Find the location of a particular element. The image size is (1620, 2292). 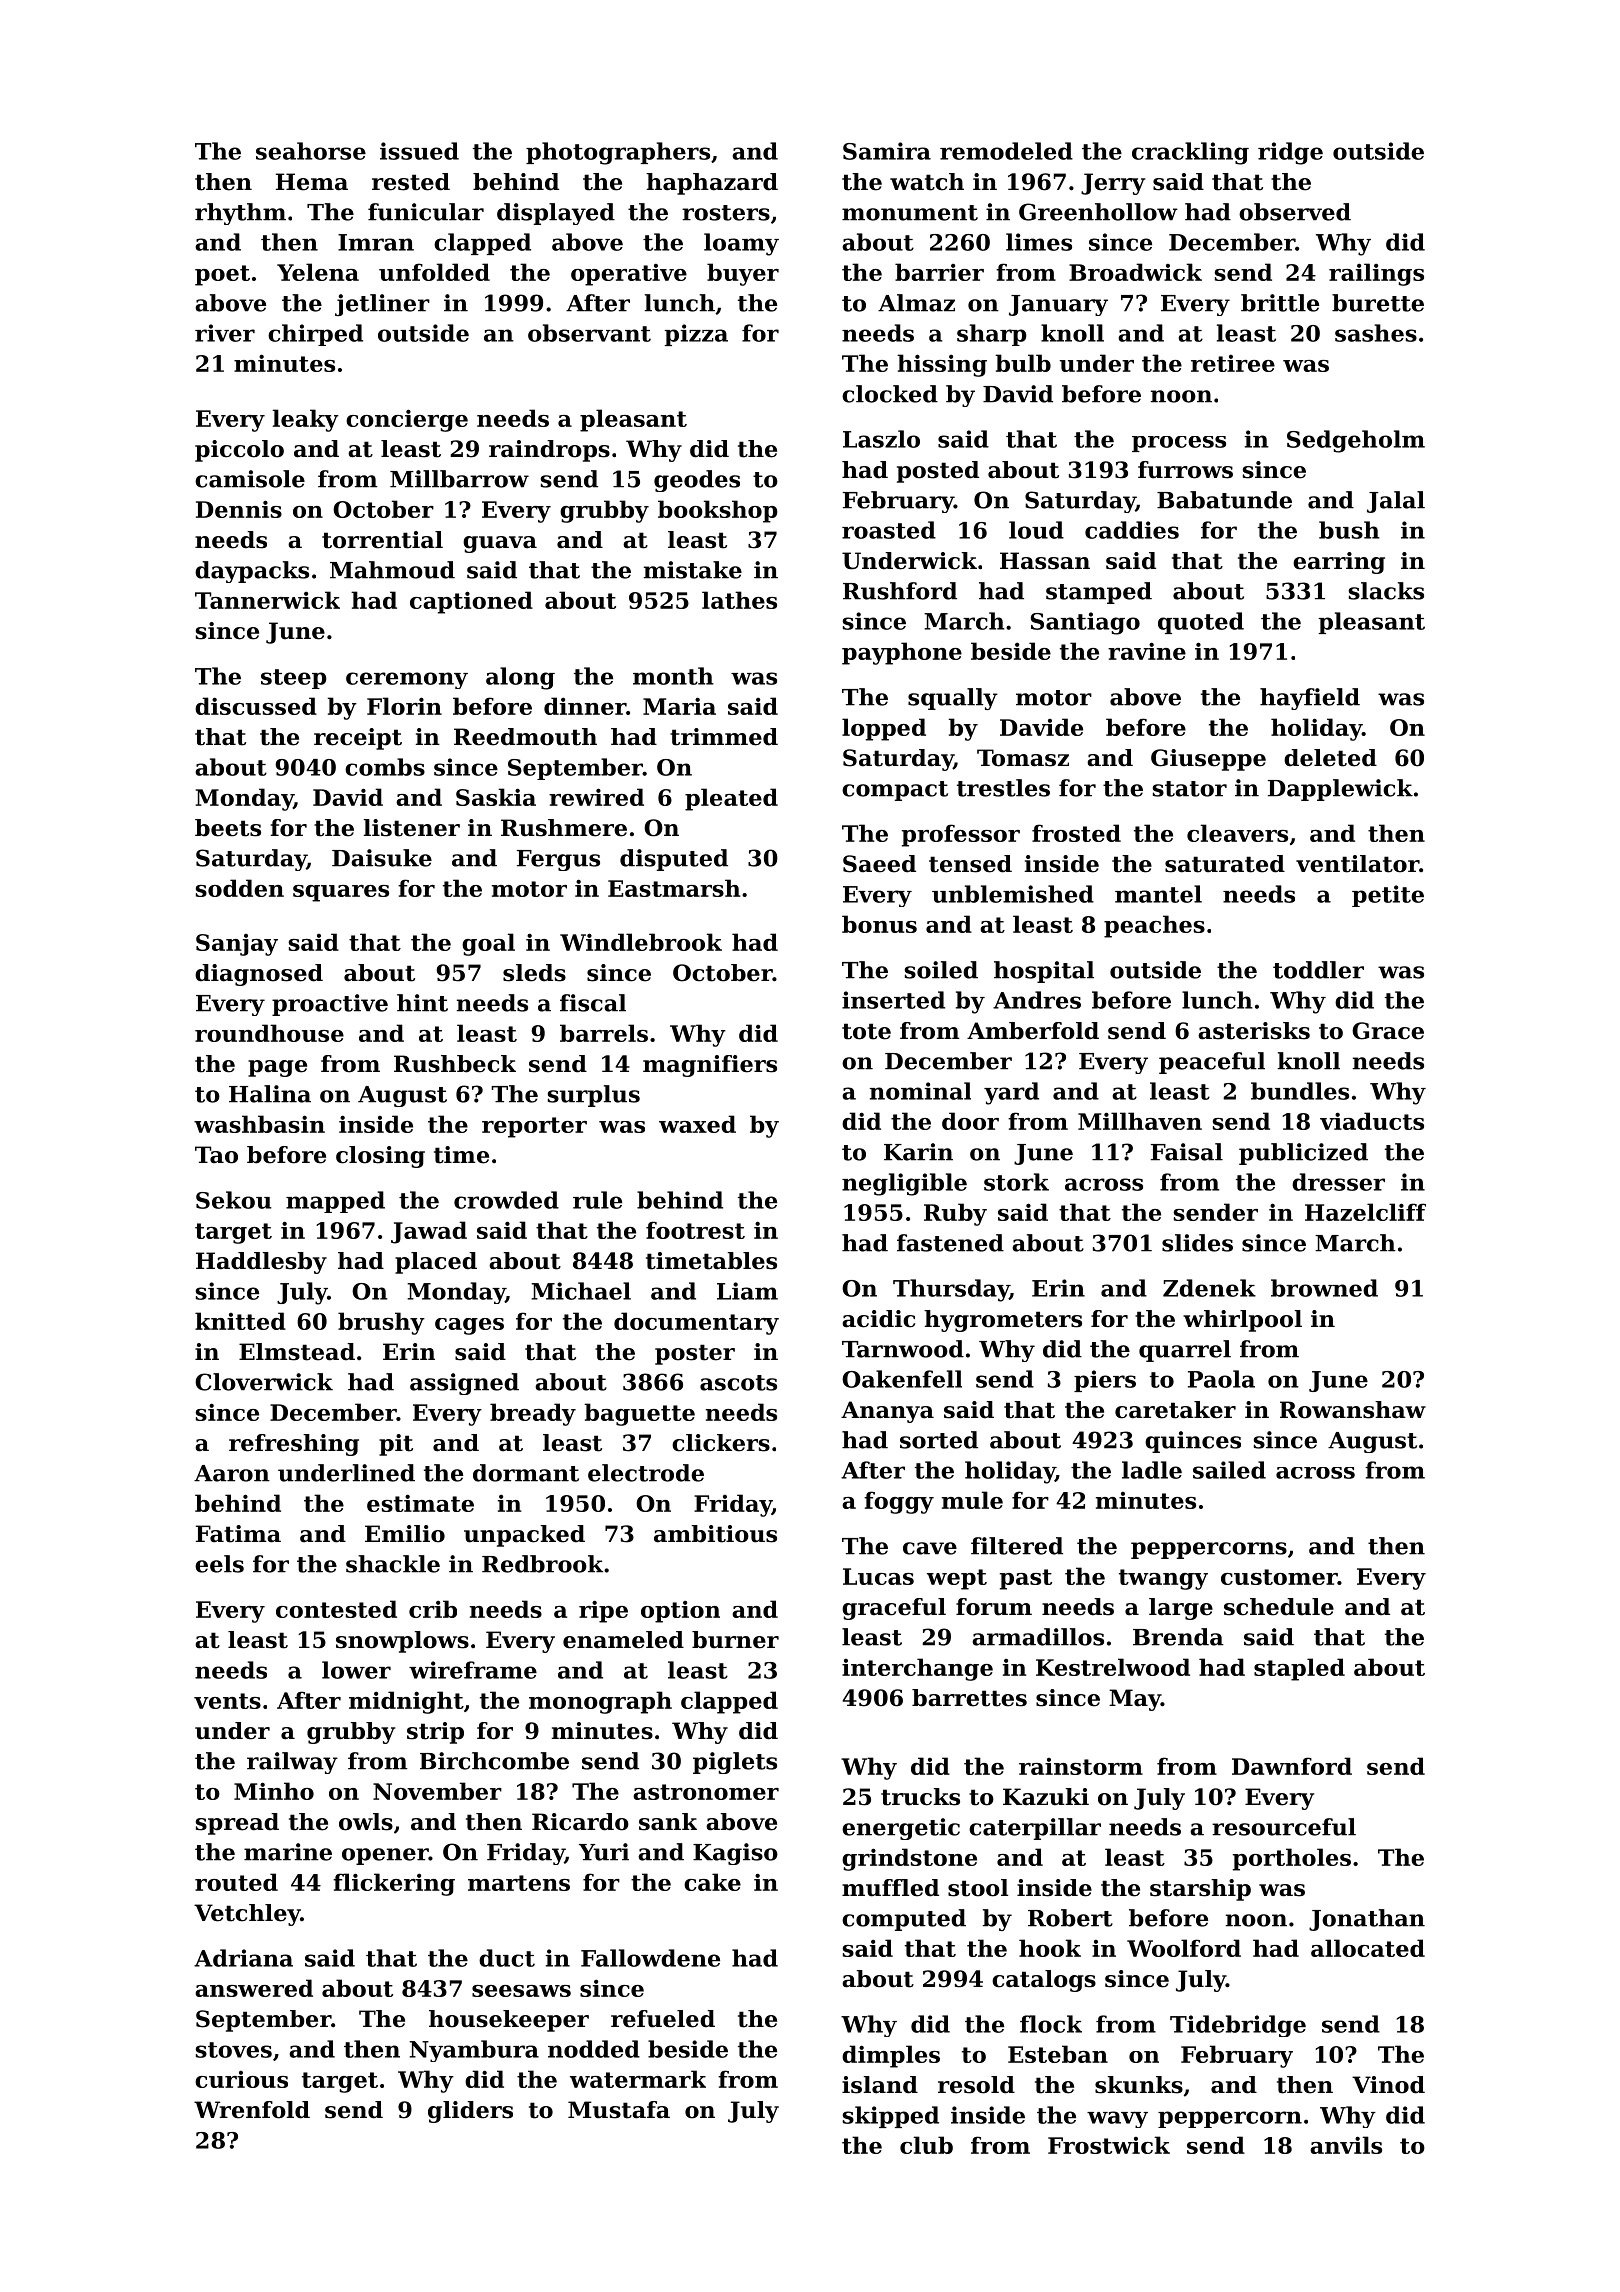

fiscal is located at coordinates (593, 1003).
